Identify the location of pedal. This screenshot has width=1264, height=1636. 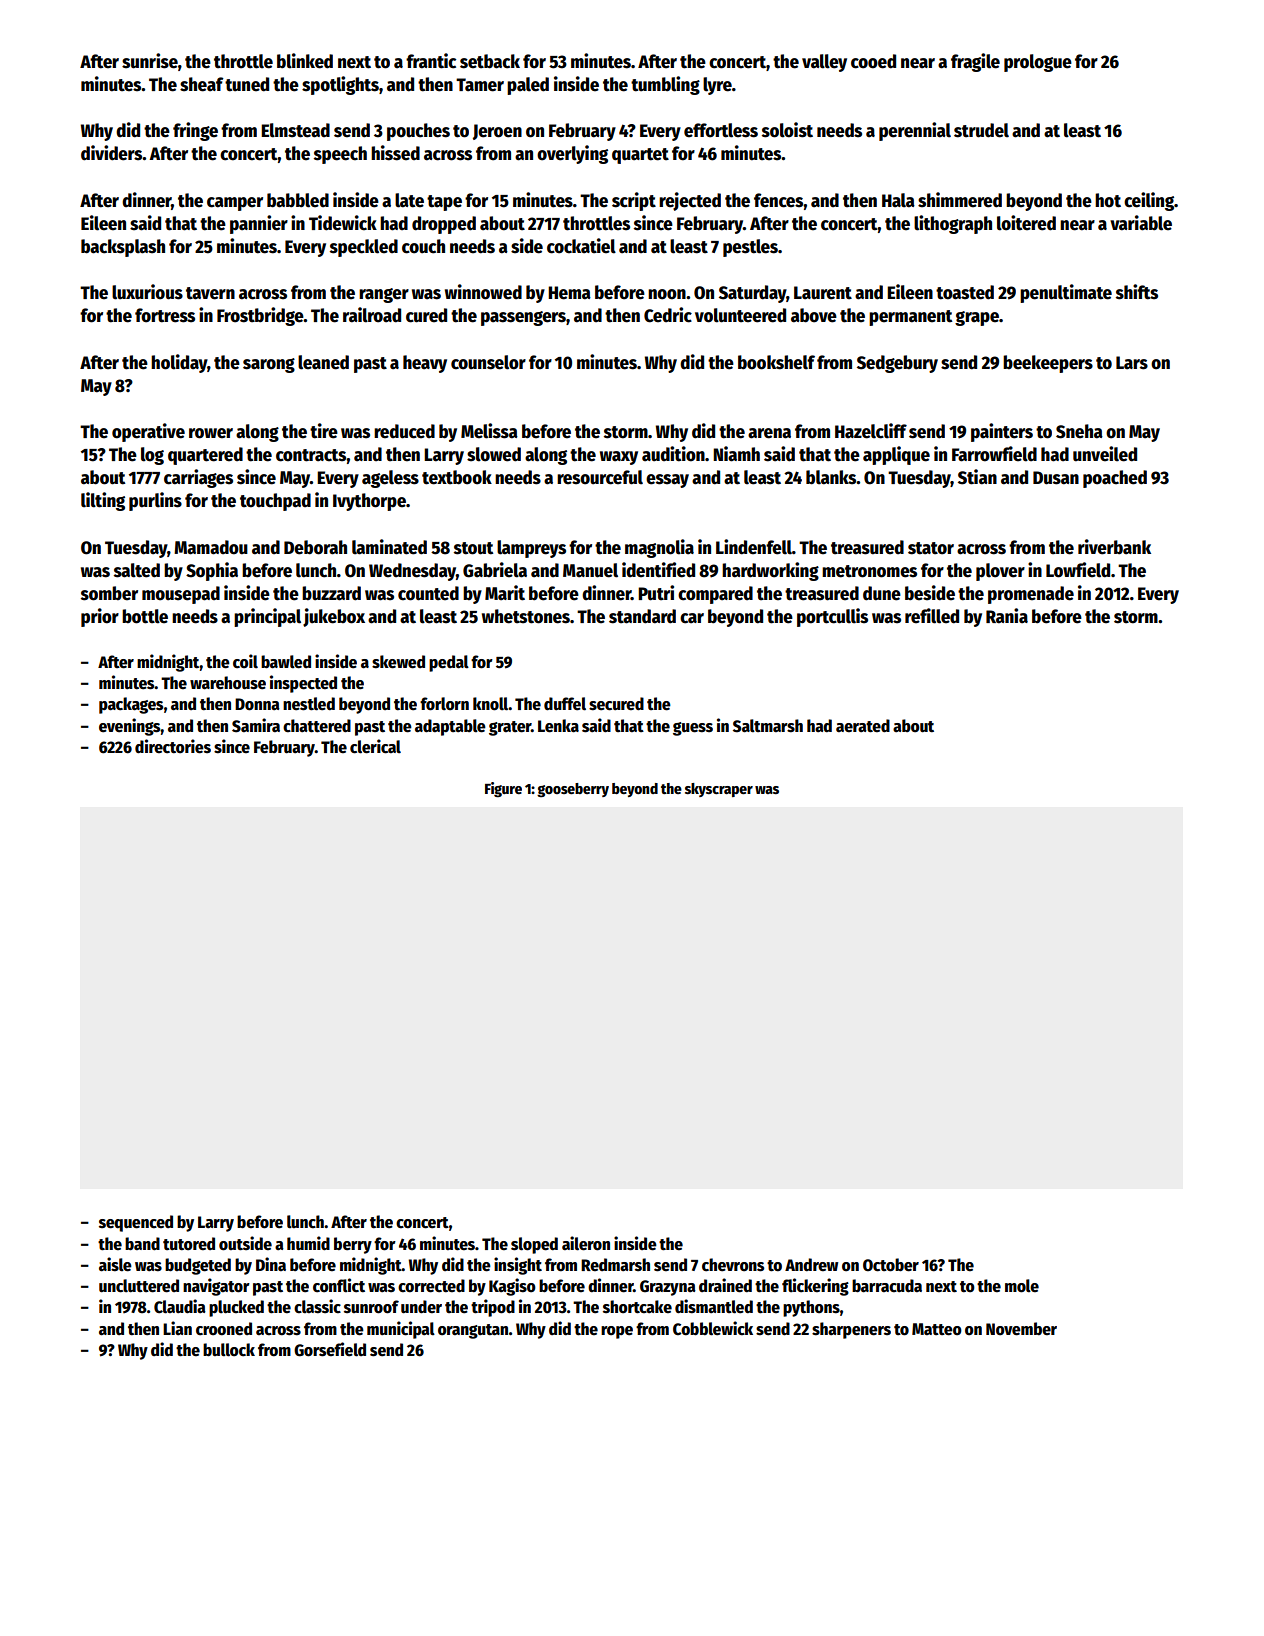
(449, 663).
